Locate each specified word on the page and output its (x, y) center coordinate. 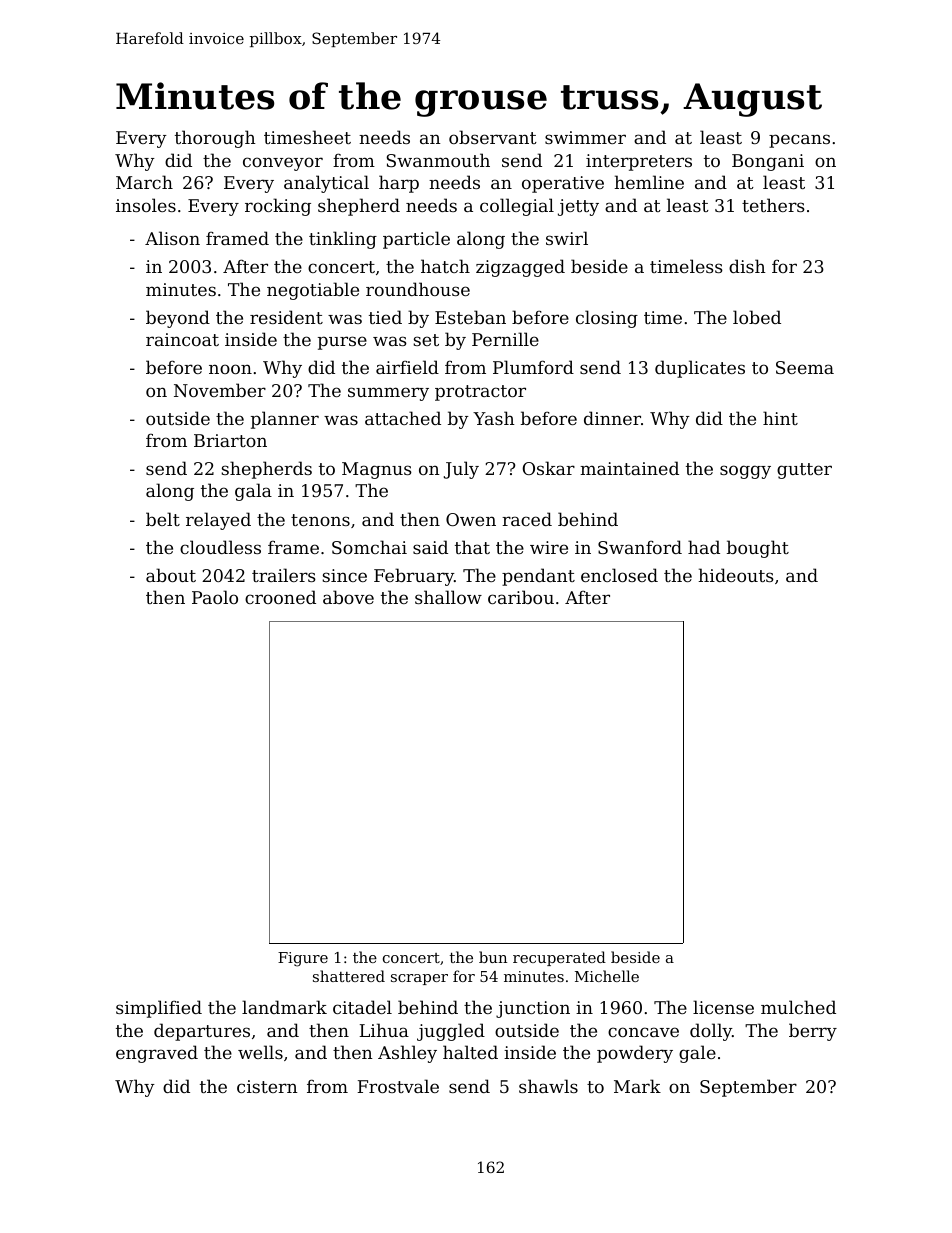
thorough (215, 139)
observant (493, 137)
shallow (448, 597)
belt (163, 519)
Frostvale (398, 1086)
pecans (799, 141)
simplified (159, 1009)
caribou (521, 597)
